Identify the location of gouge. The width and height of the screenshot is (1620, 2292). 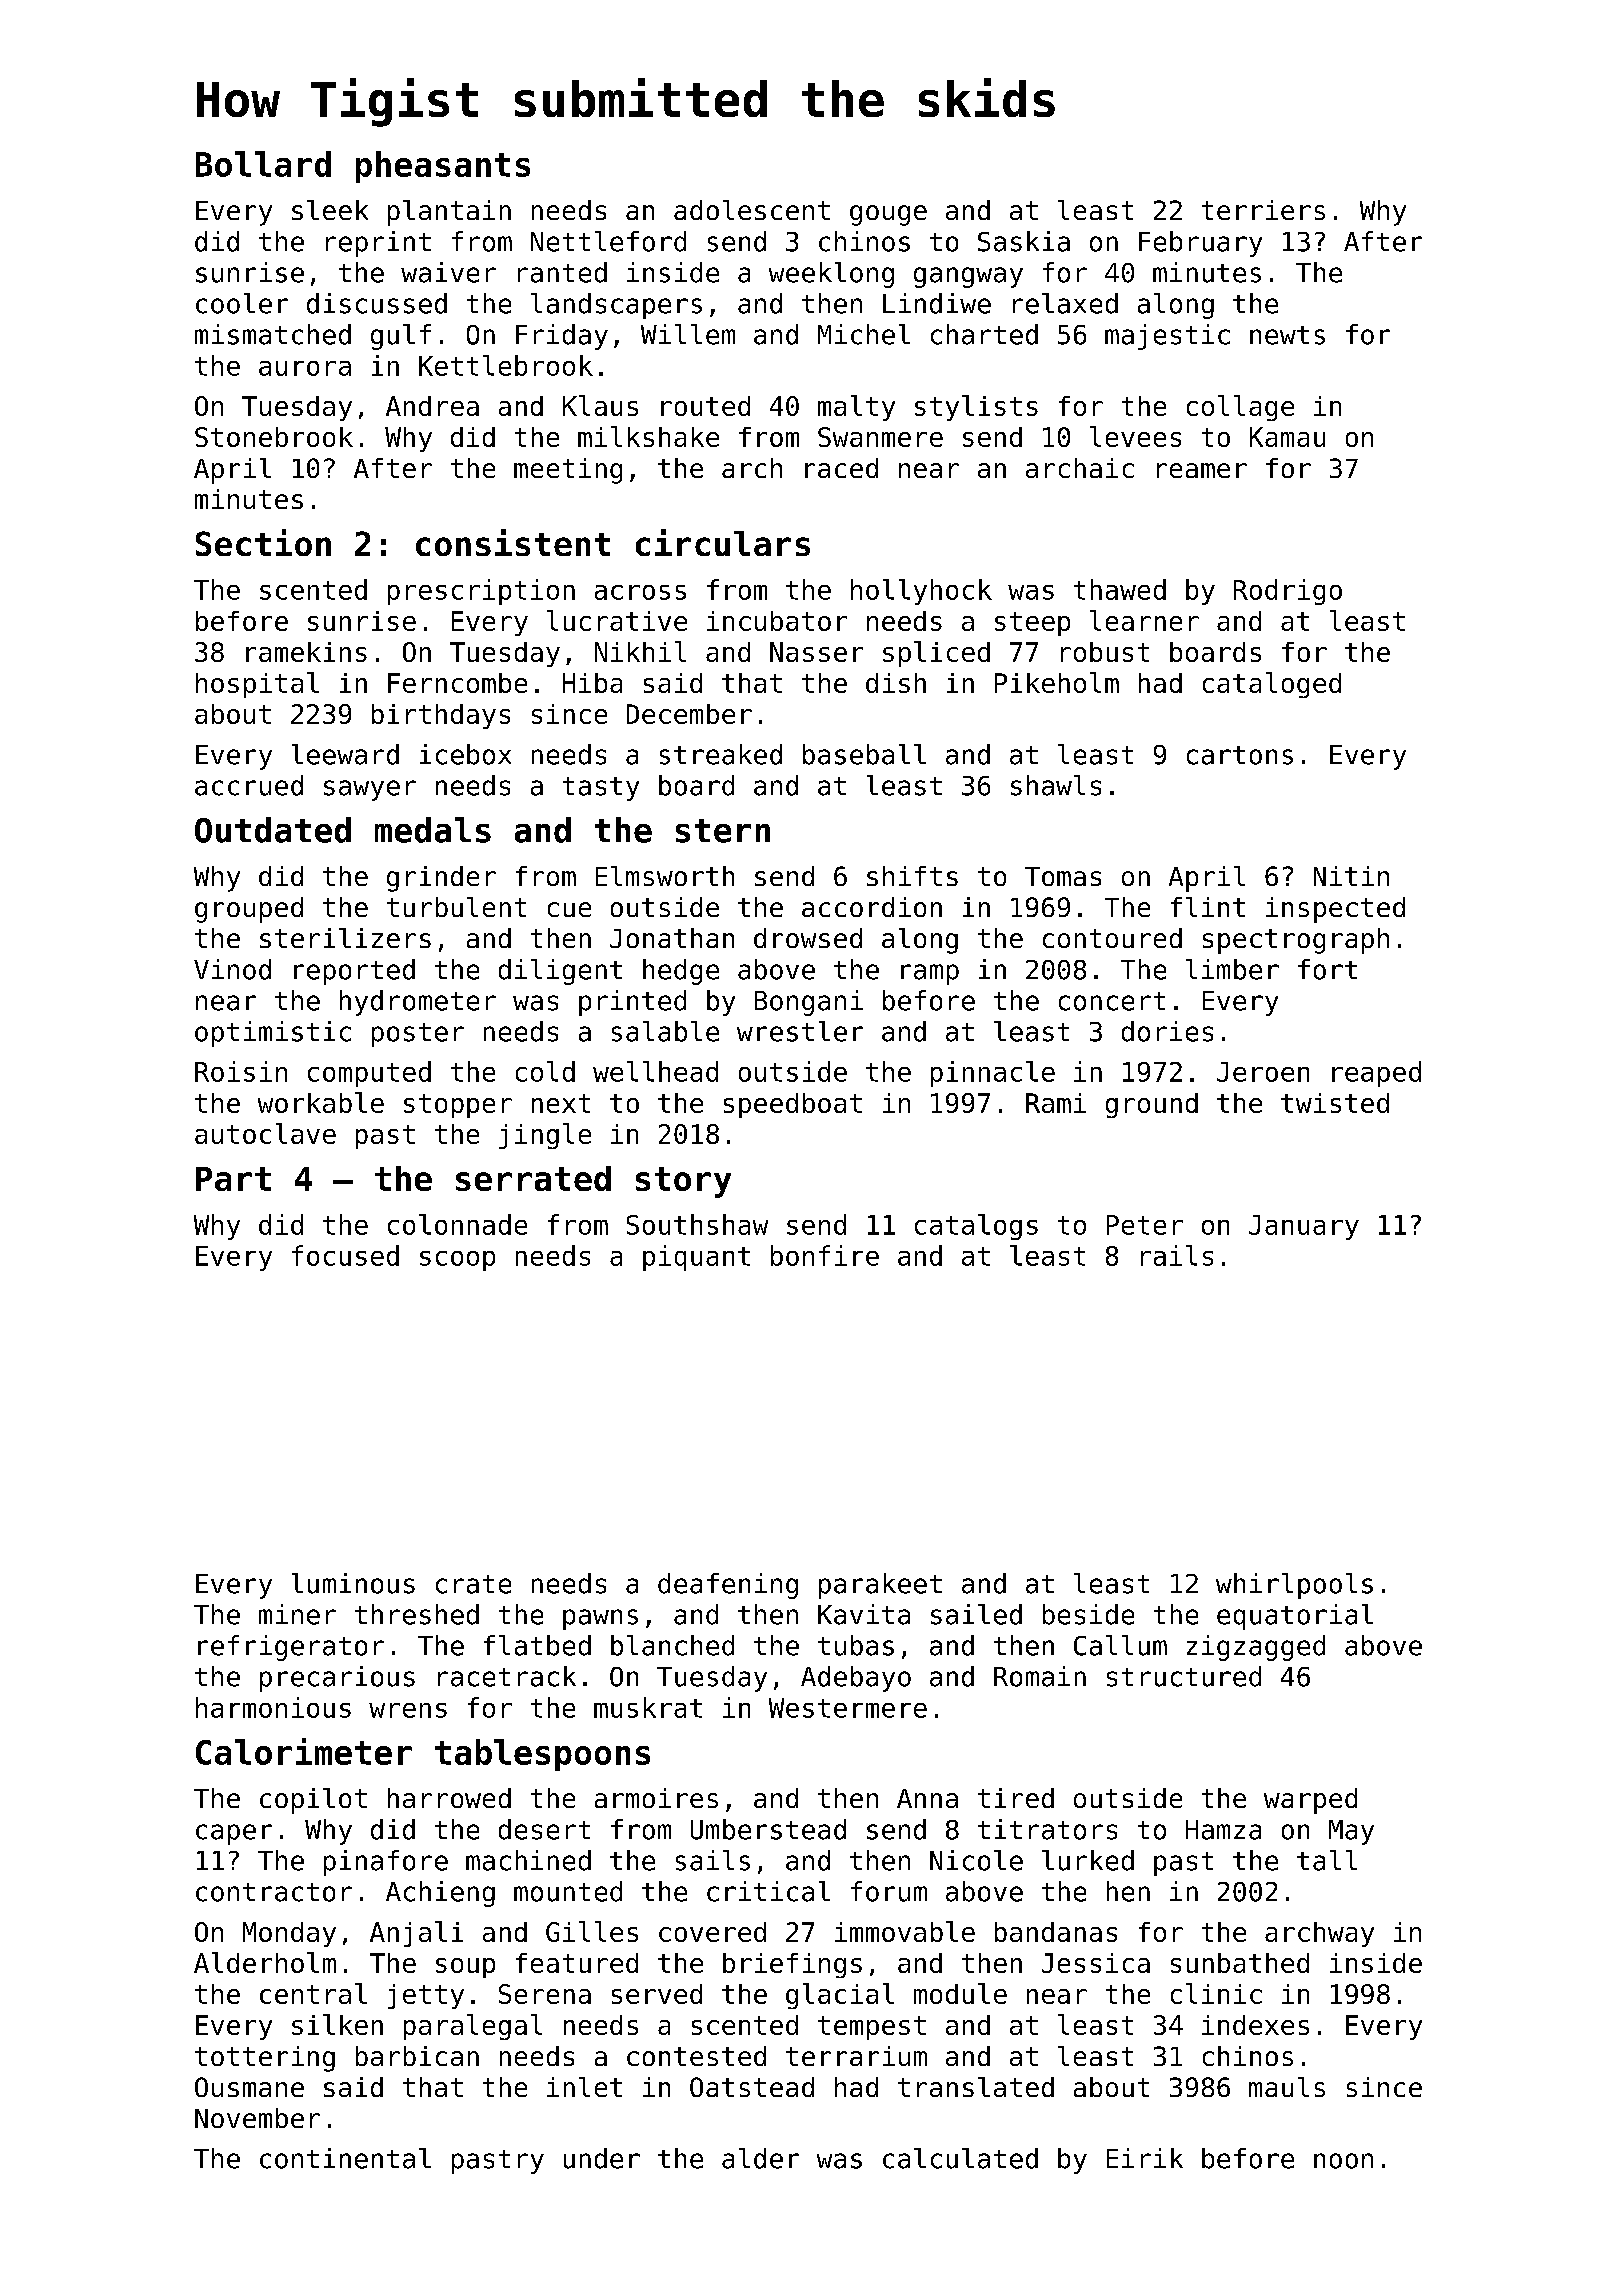
(888, 215).
